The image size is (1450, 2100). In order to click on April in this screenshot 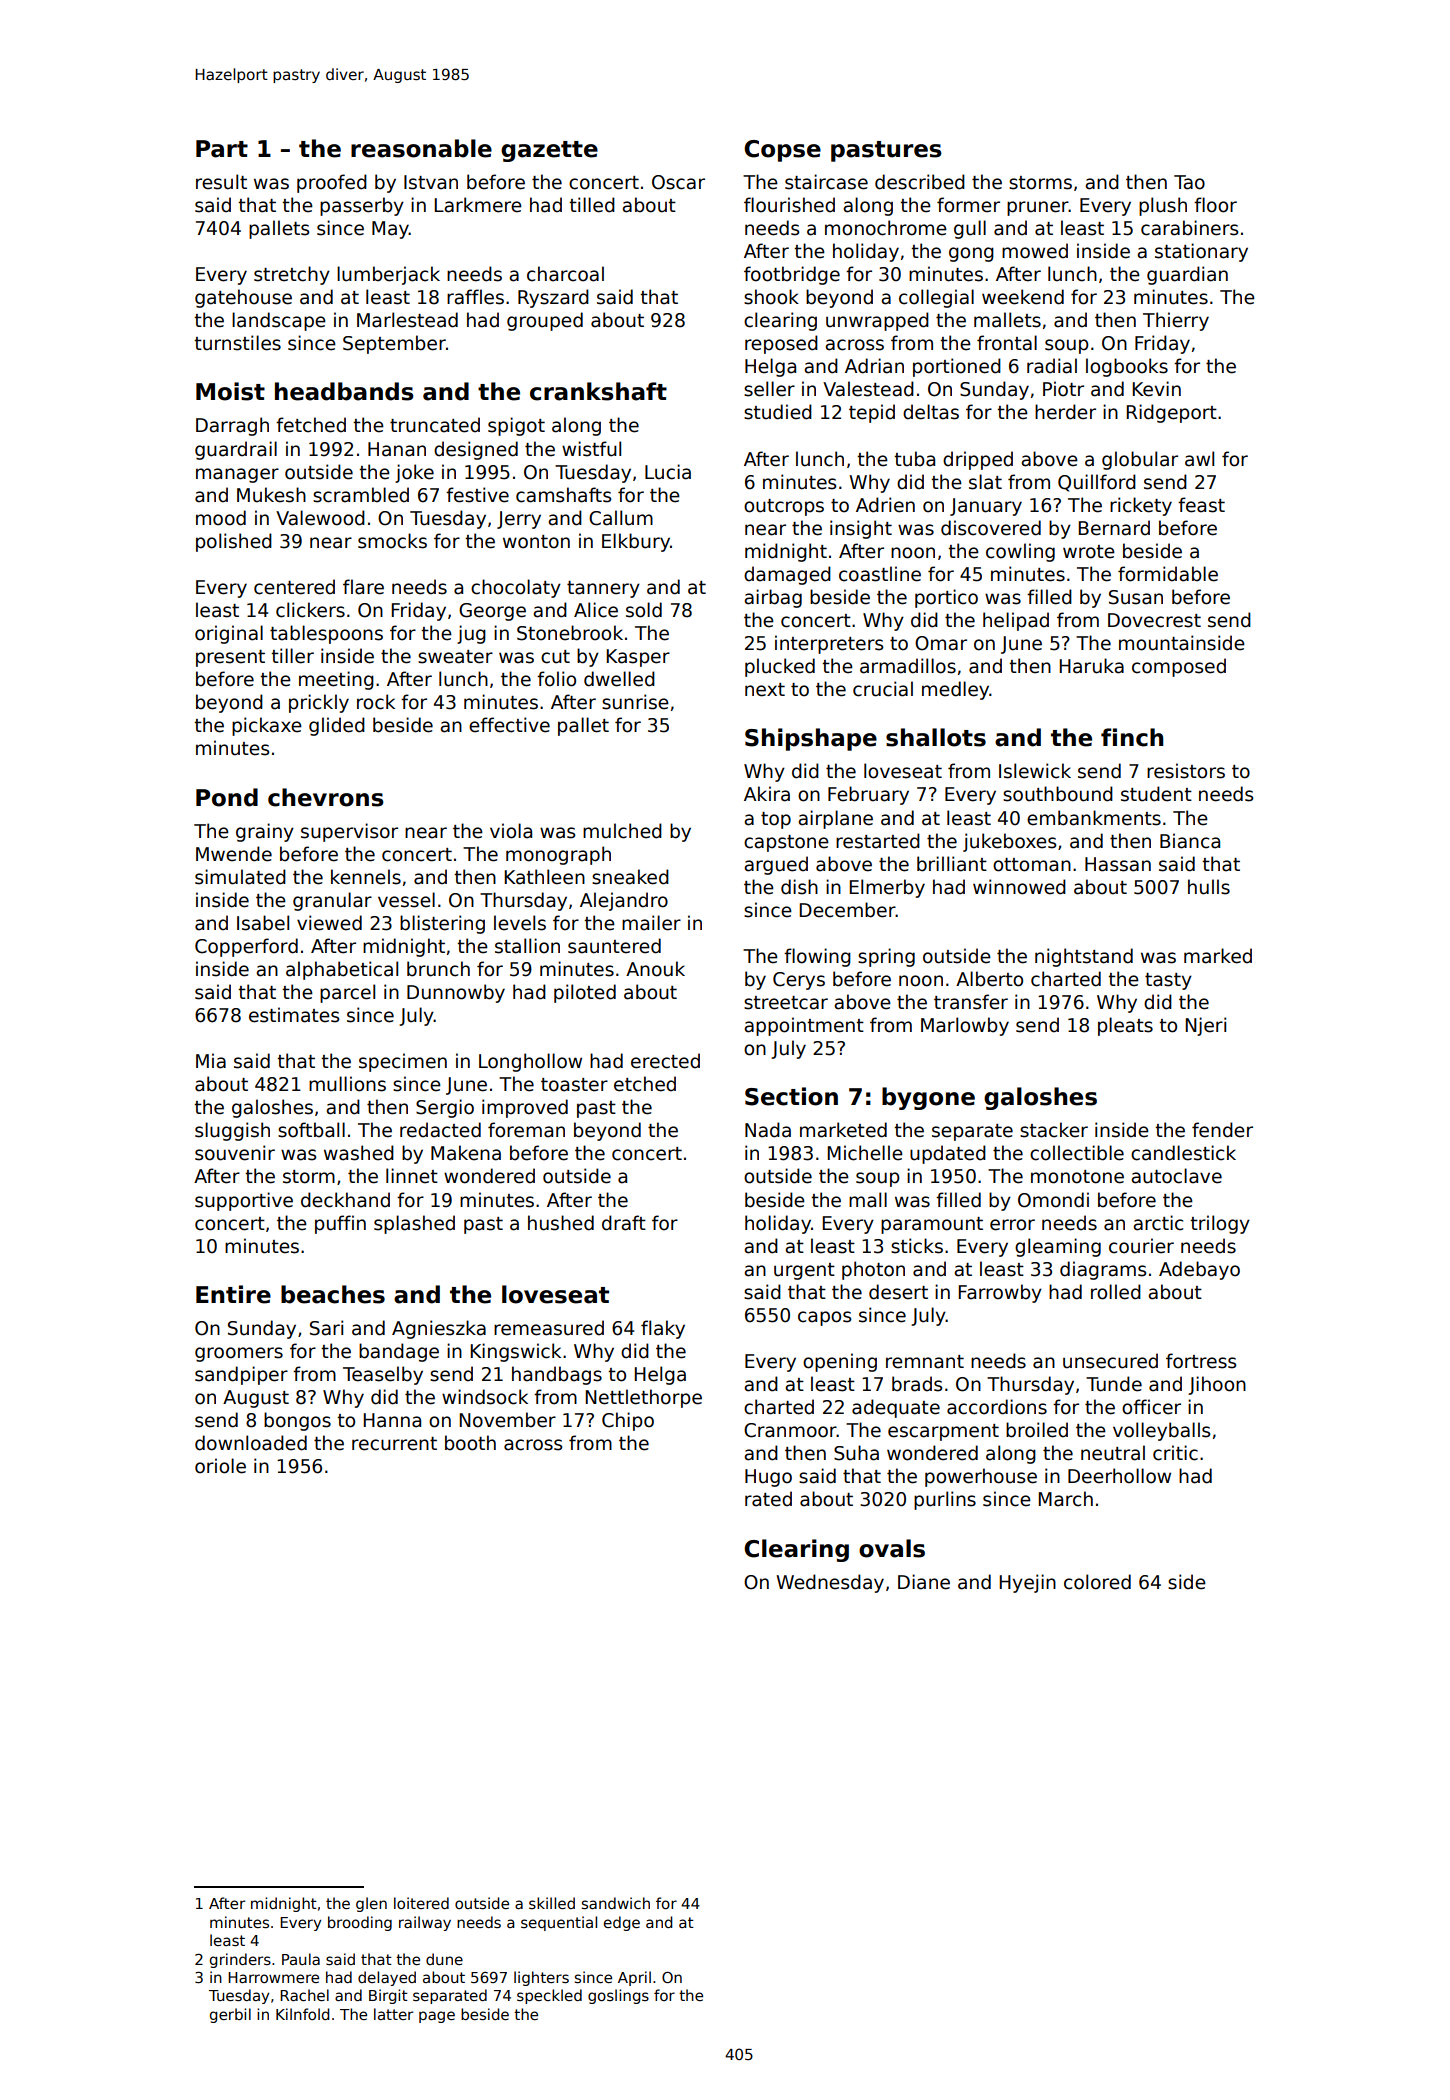, I will do `click(634, 1978)`.
